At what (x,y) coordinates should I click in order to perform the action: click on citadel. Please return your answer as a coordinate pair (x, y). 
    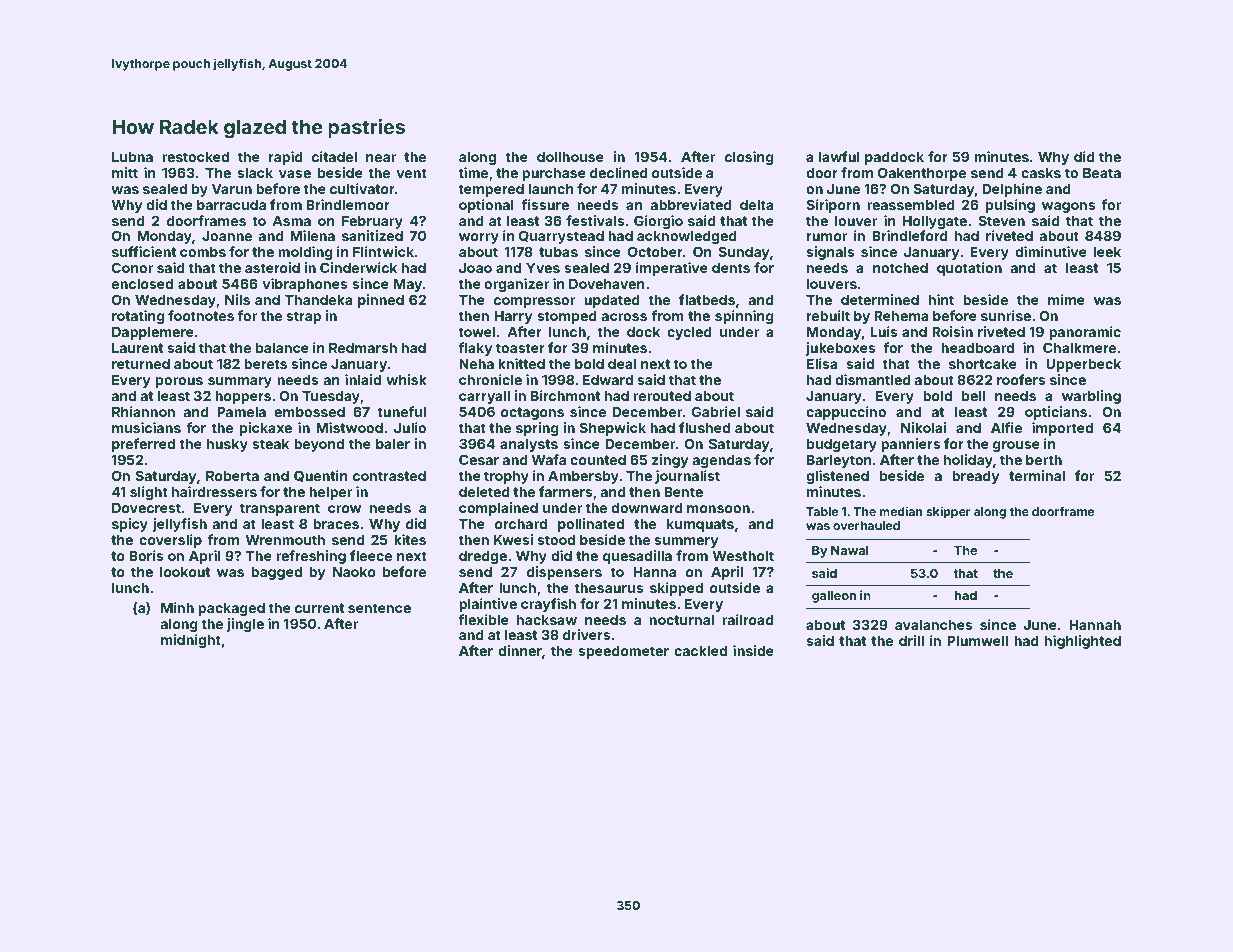
    Looking at the image, I should click on (334, 156).
